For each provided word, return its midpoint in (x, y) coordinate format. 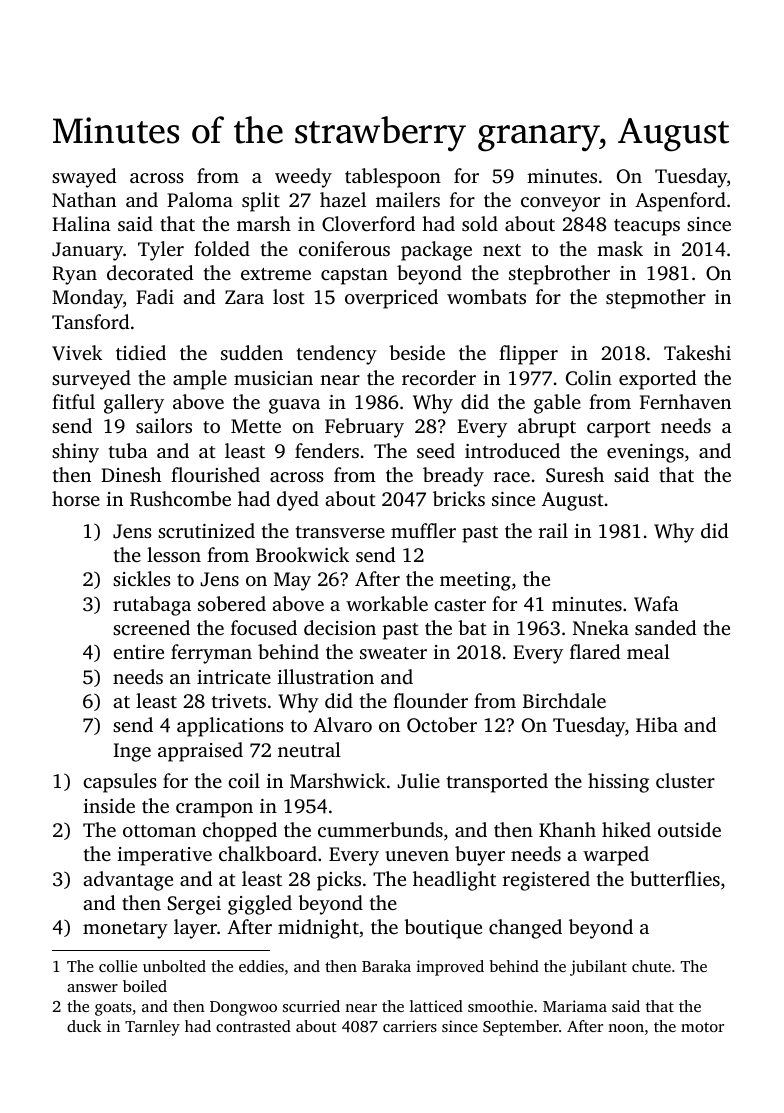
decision (340, 627)
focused (264, 627)
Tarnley (152, 1028)
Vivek (77, 353)
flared (595, 651)
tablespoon (393, 178)
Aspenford (680, 202)
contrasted (253, 1026)
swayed (84, 178)
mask (620, 248)
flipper (528, 355)
